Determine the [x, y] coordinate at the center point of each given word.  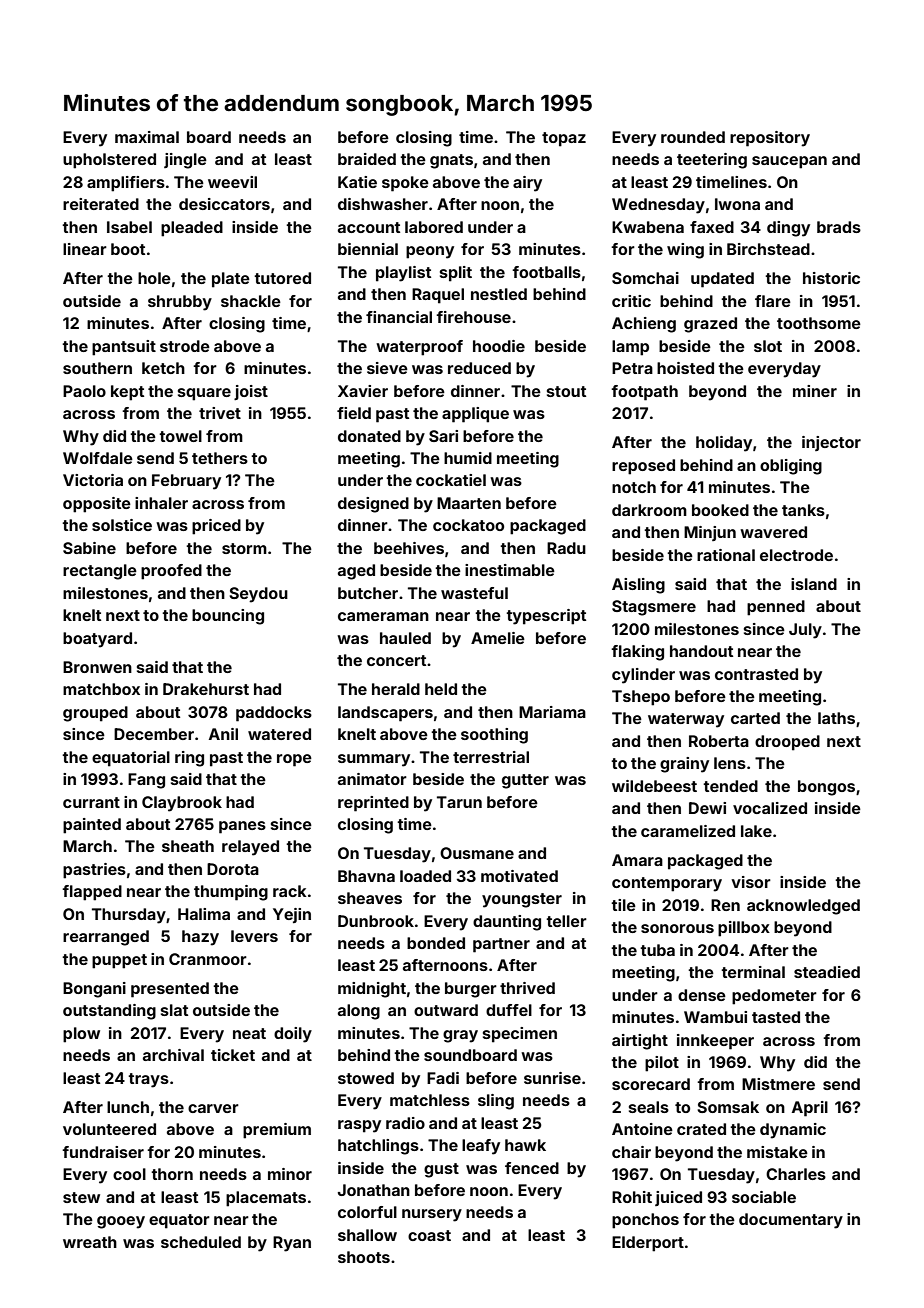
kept [127, 393]
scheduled [201, 1242]
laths [836, 718]
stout [566, 391]
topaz [564, 139]
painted [92, 826]
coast [429, 1235]
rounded [693, 137]
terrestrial [491, 757]
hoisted [685, 368]
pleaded [192, 229]
